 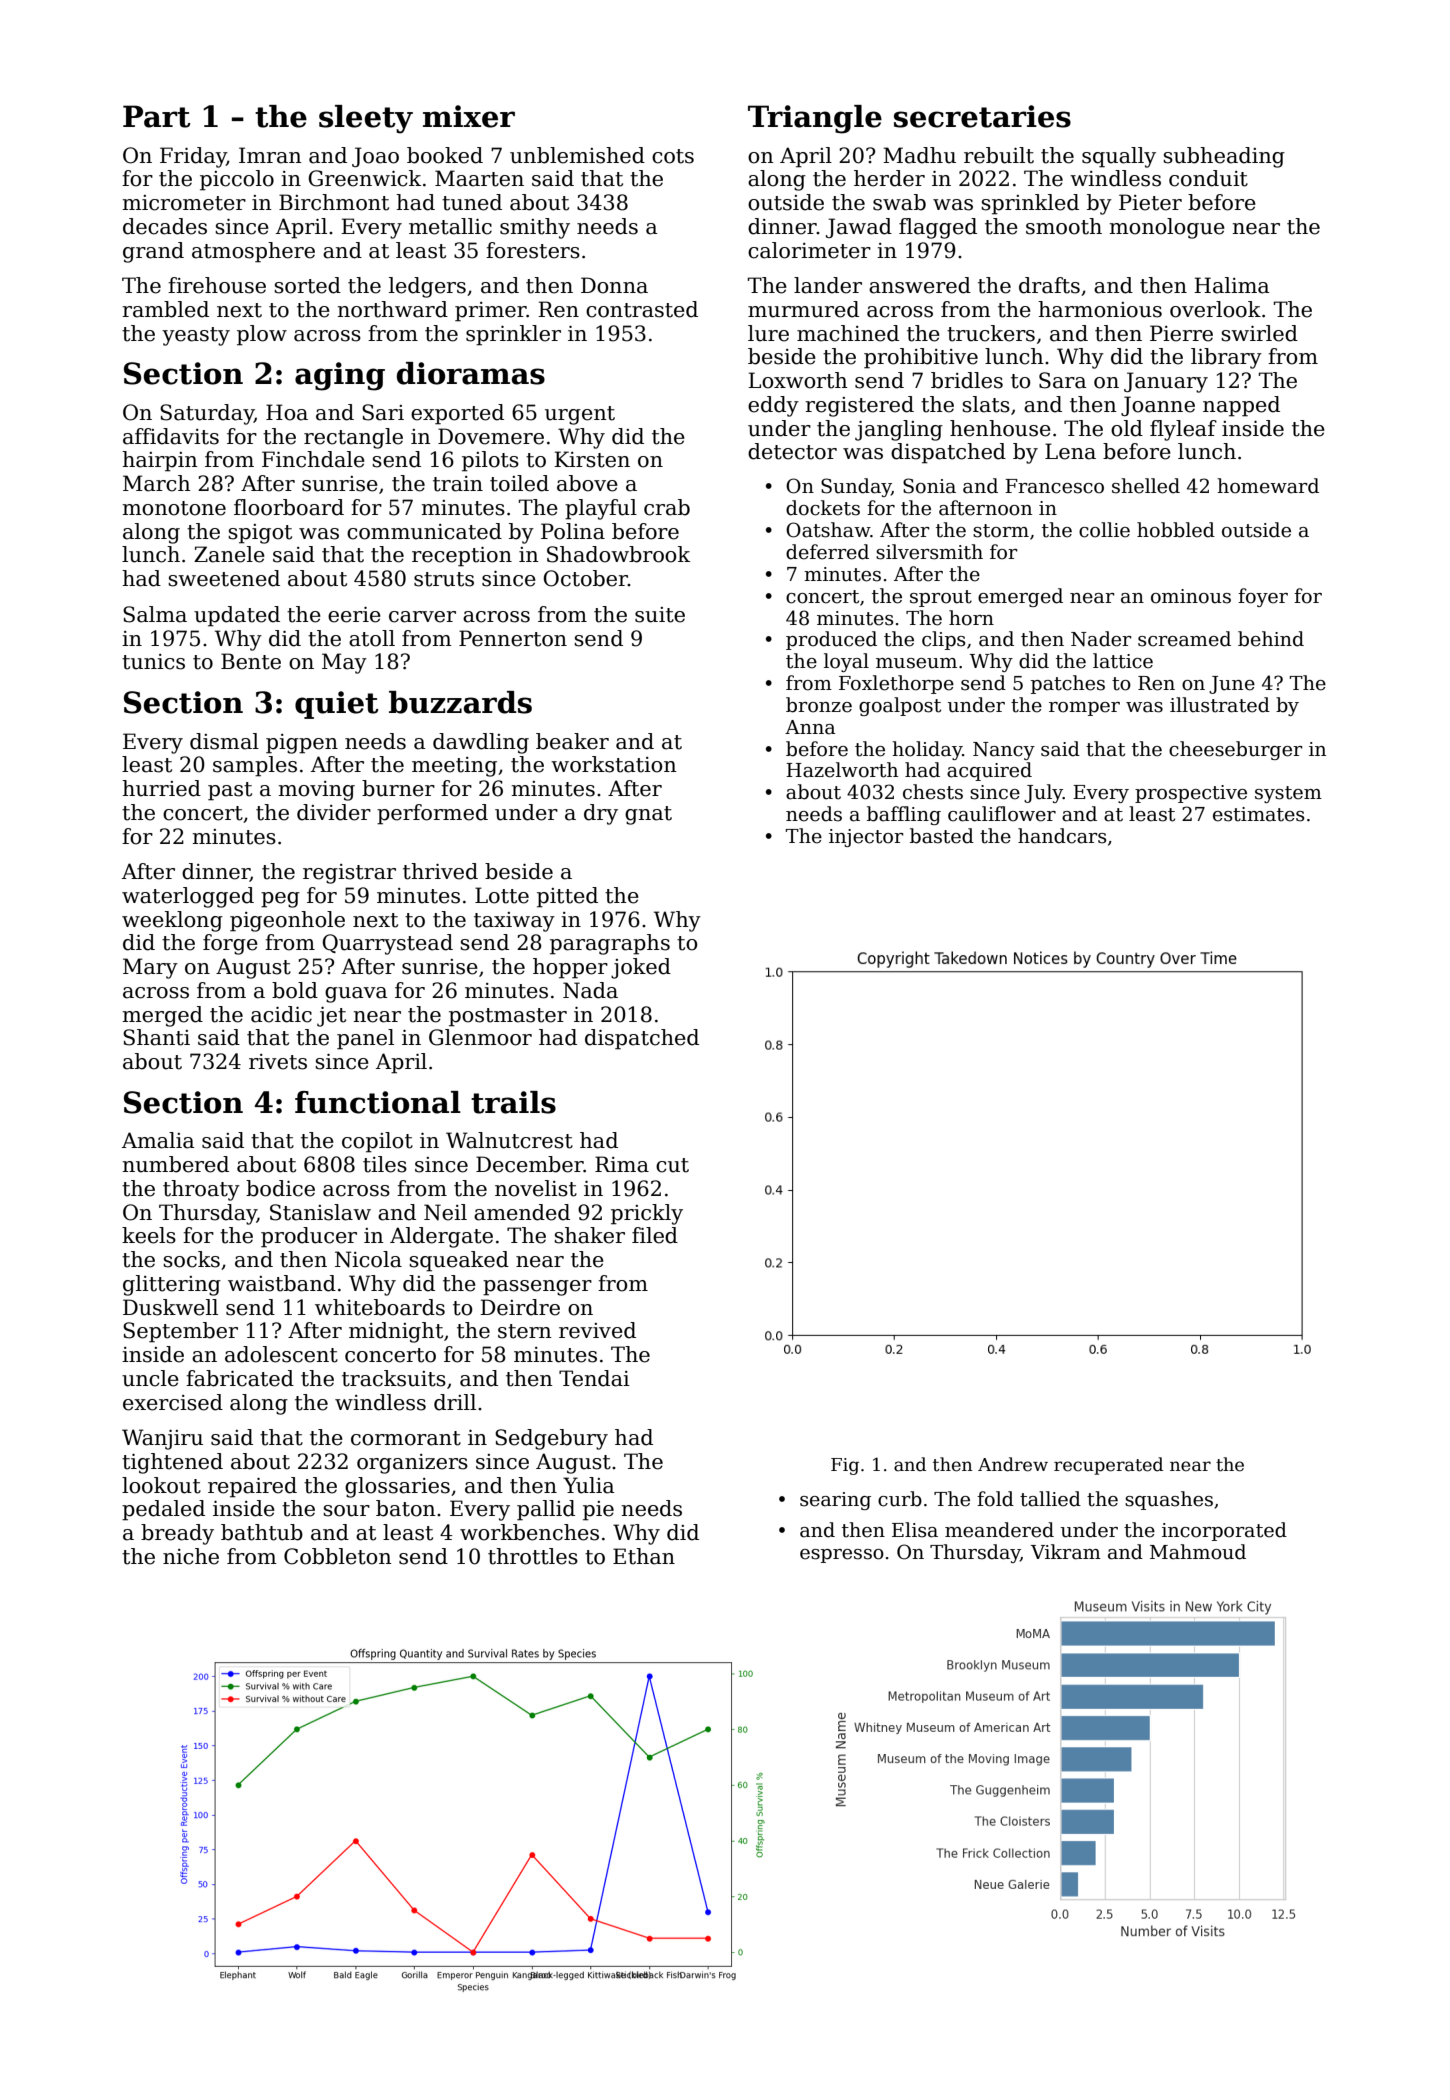 I want to click on carver, so click(x=422, y=617).
